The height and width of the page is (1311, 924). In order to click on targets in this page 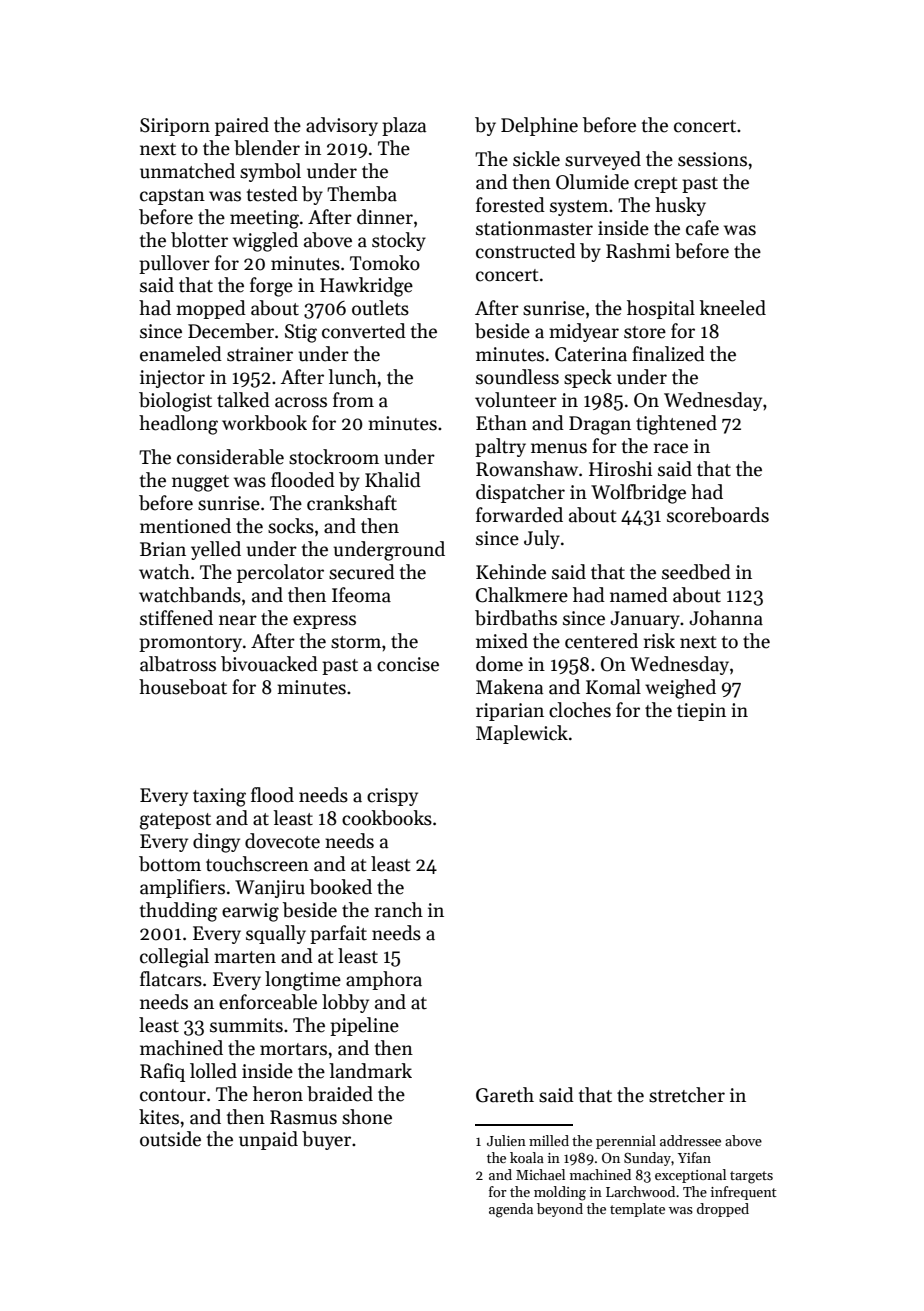, I will do `click(751, 1177)`.
